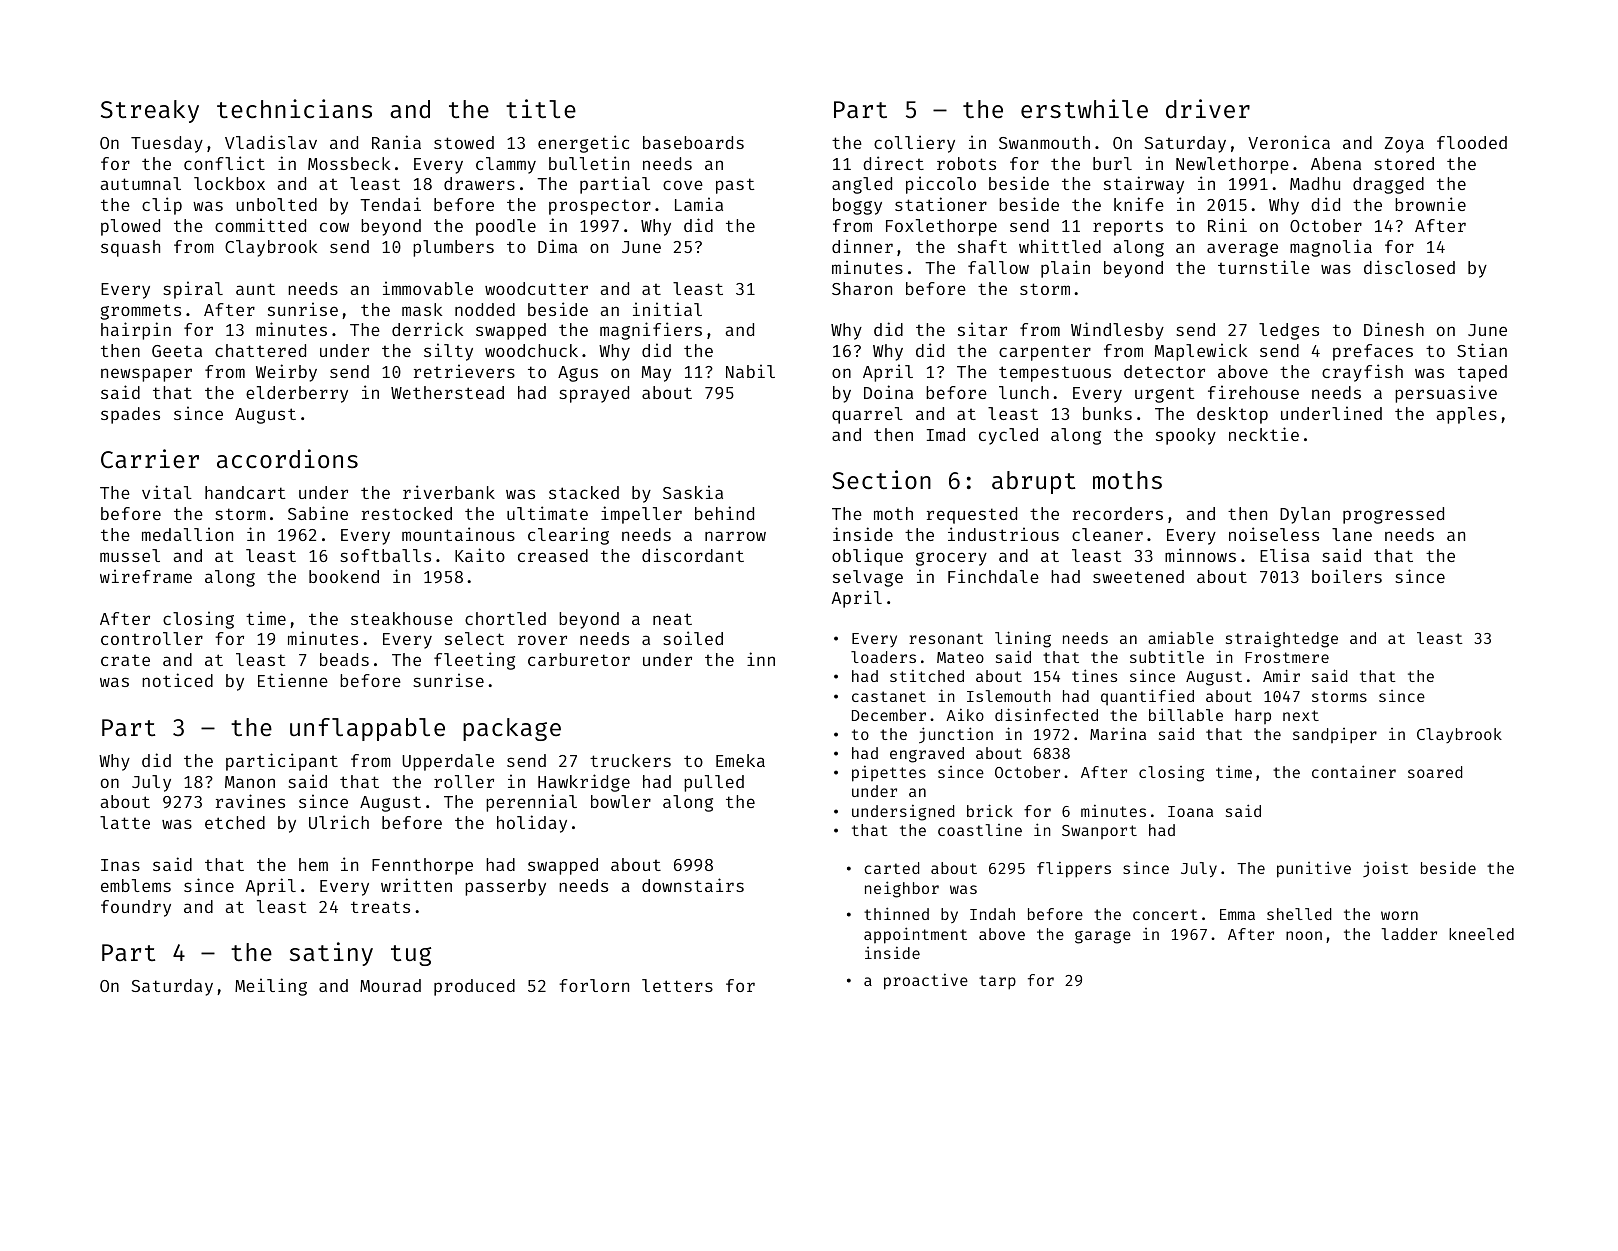 This document has width=1618, height=1251. Describe the element at coordinates (193, 290) in the document. I see `spiral` at that location.
